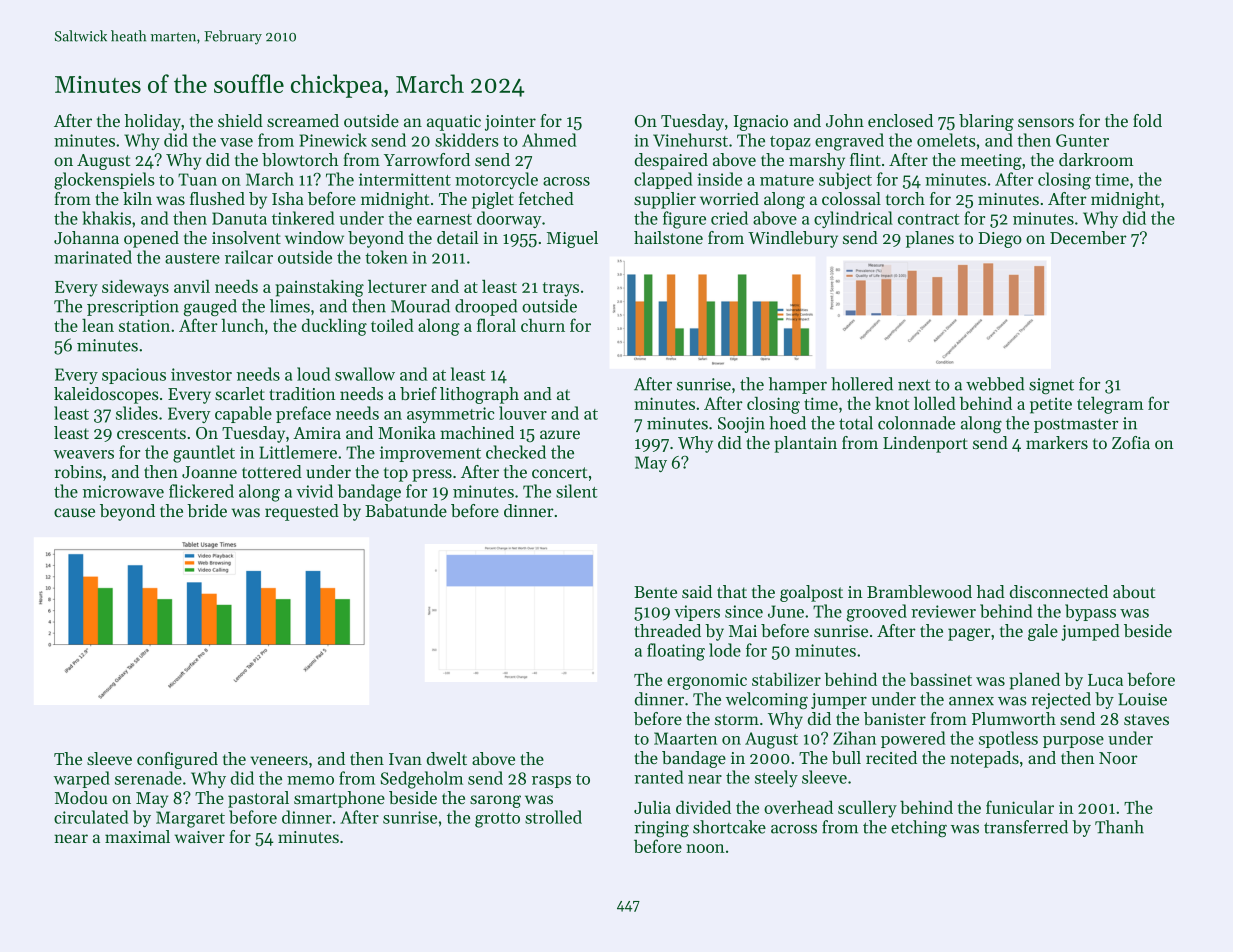  Describe the element at coordinates (725, 650) in the image. I see `lode` at that location.
